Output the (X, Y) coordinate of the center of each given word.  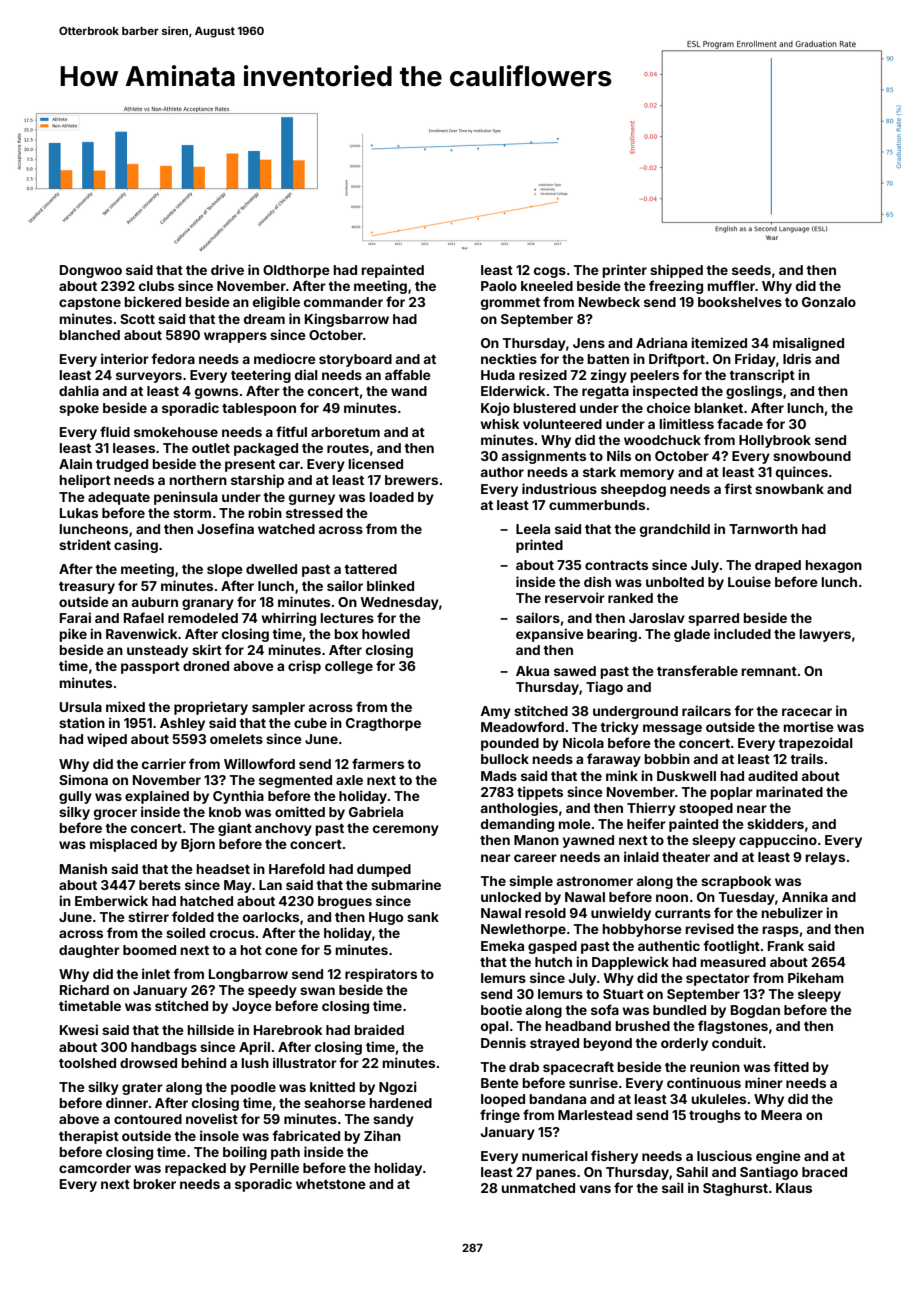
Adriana (661, 342)
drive (227, 269)
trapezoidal (815, 744)
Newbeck (609, 302)
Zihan (382, 1135)
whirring (288, 619)
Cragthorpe (383, 724)
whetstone (331, 1184)
